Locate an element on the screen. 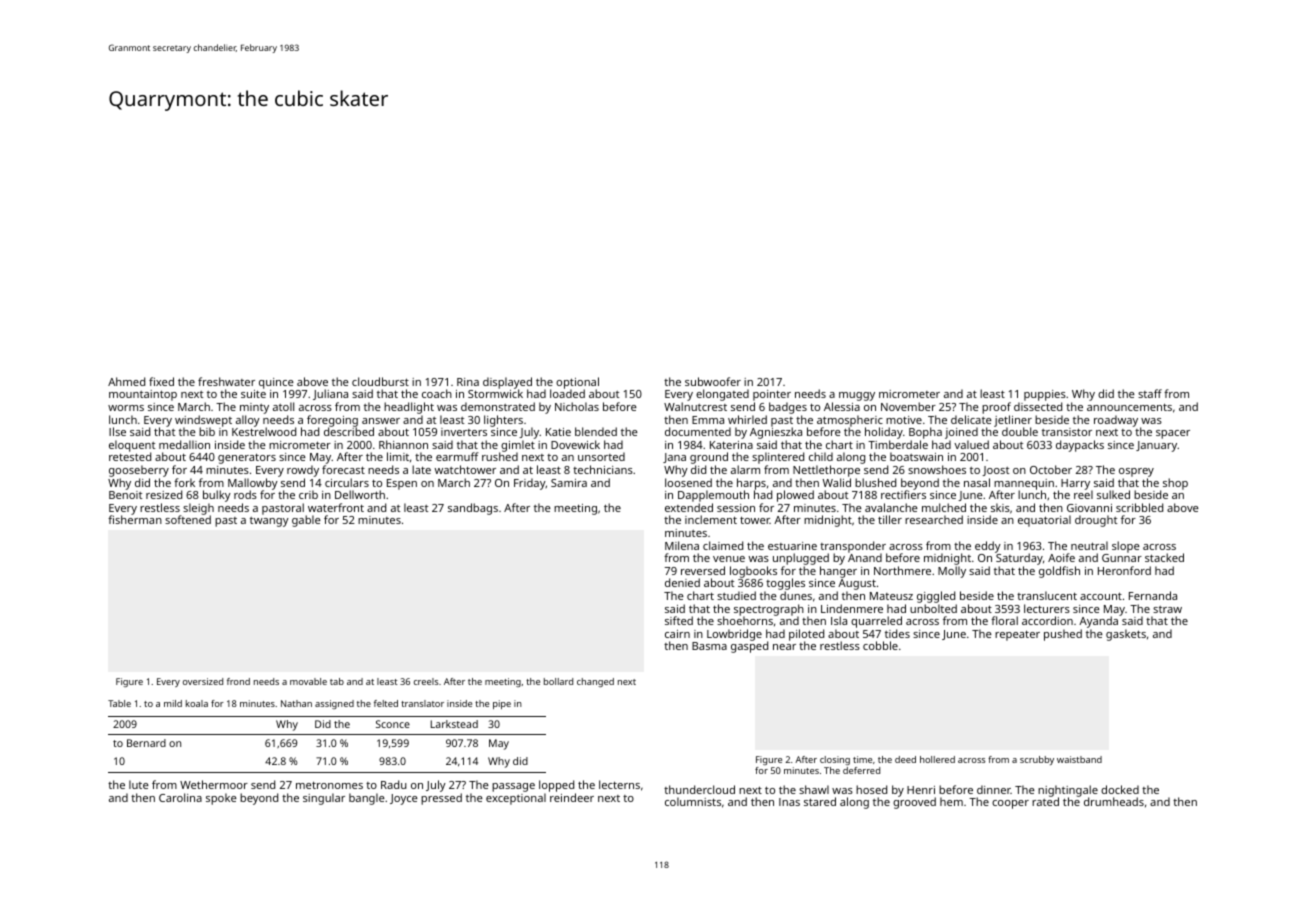 The image size is (1308, 924). muggy is located at coordinates (857, 396).
